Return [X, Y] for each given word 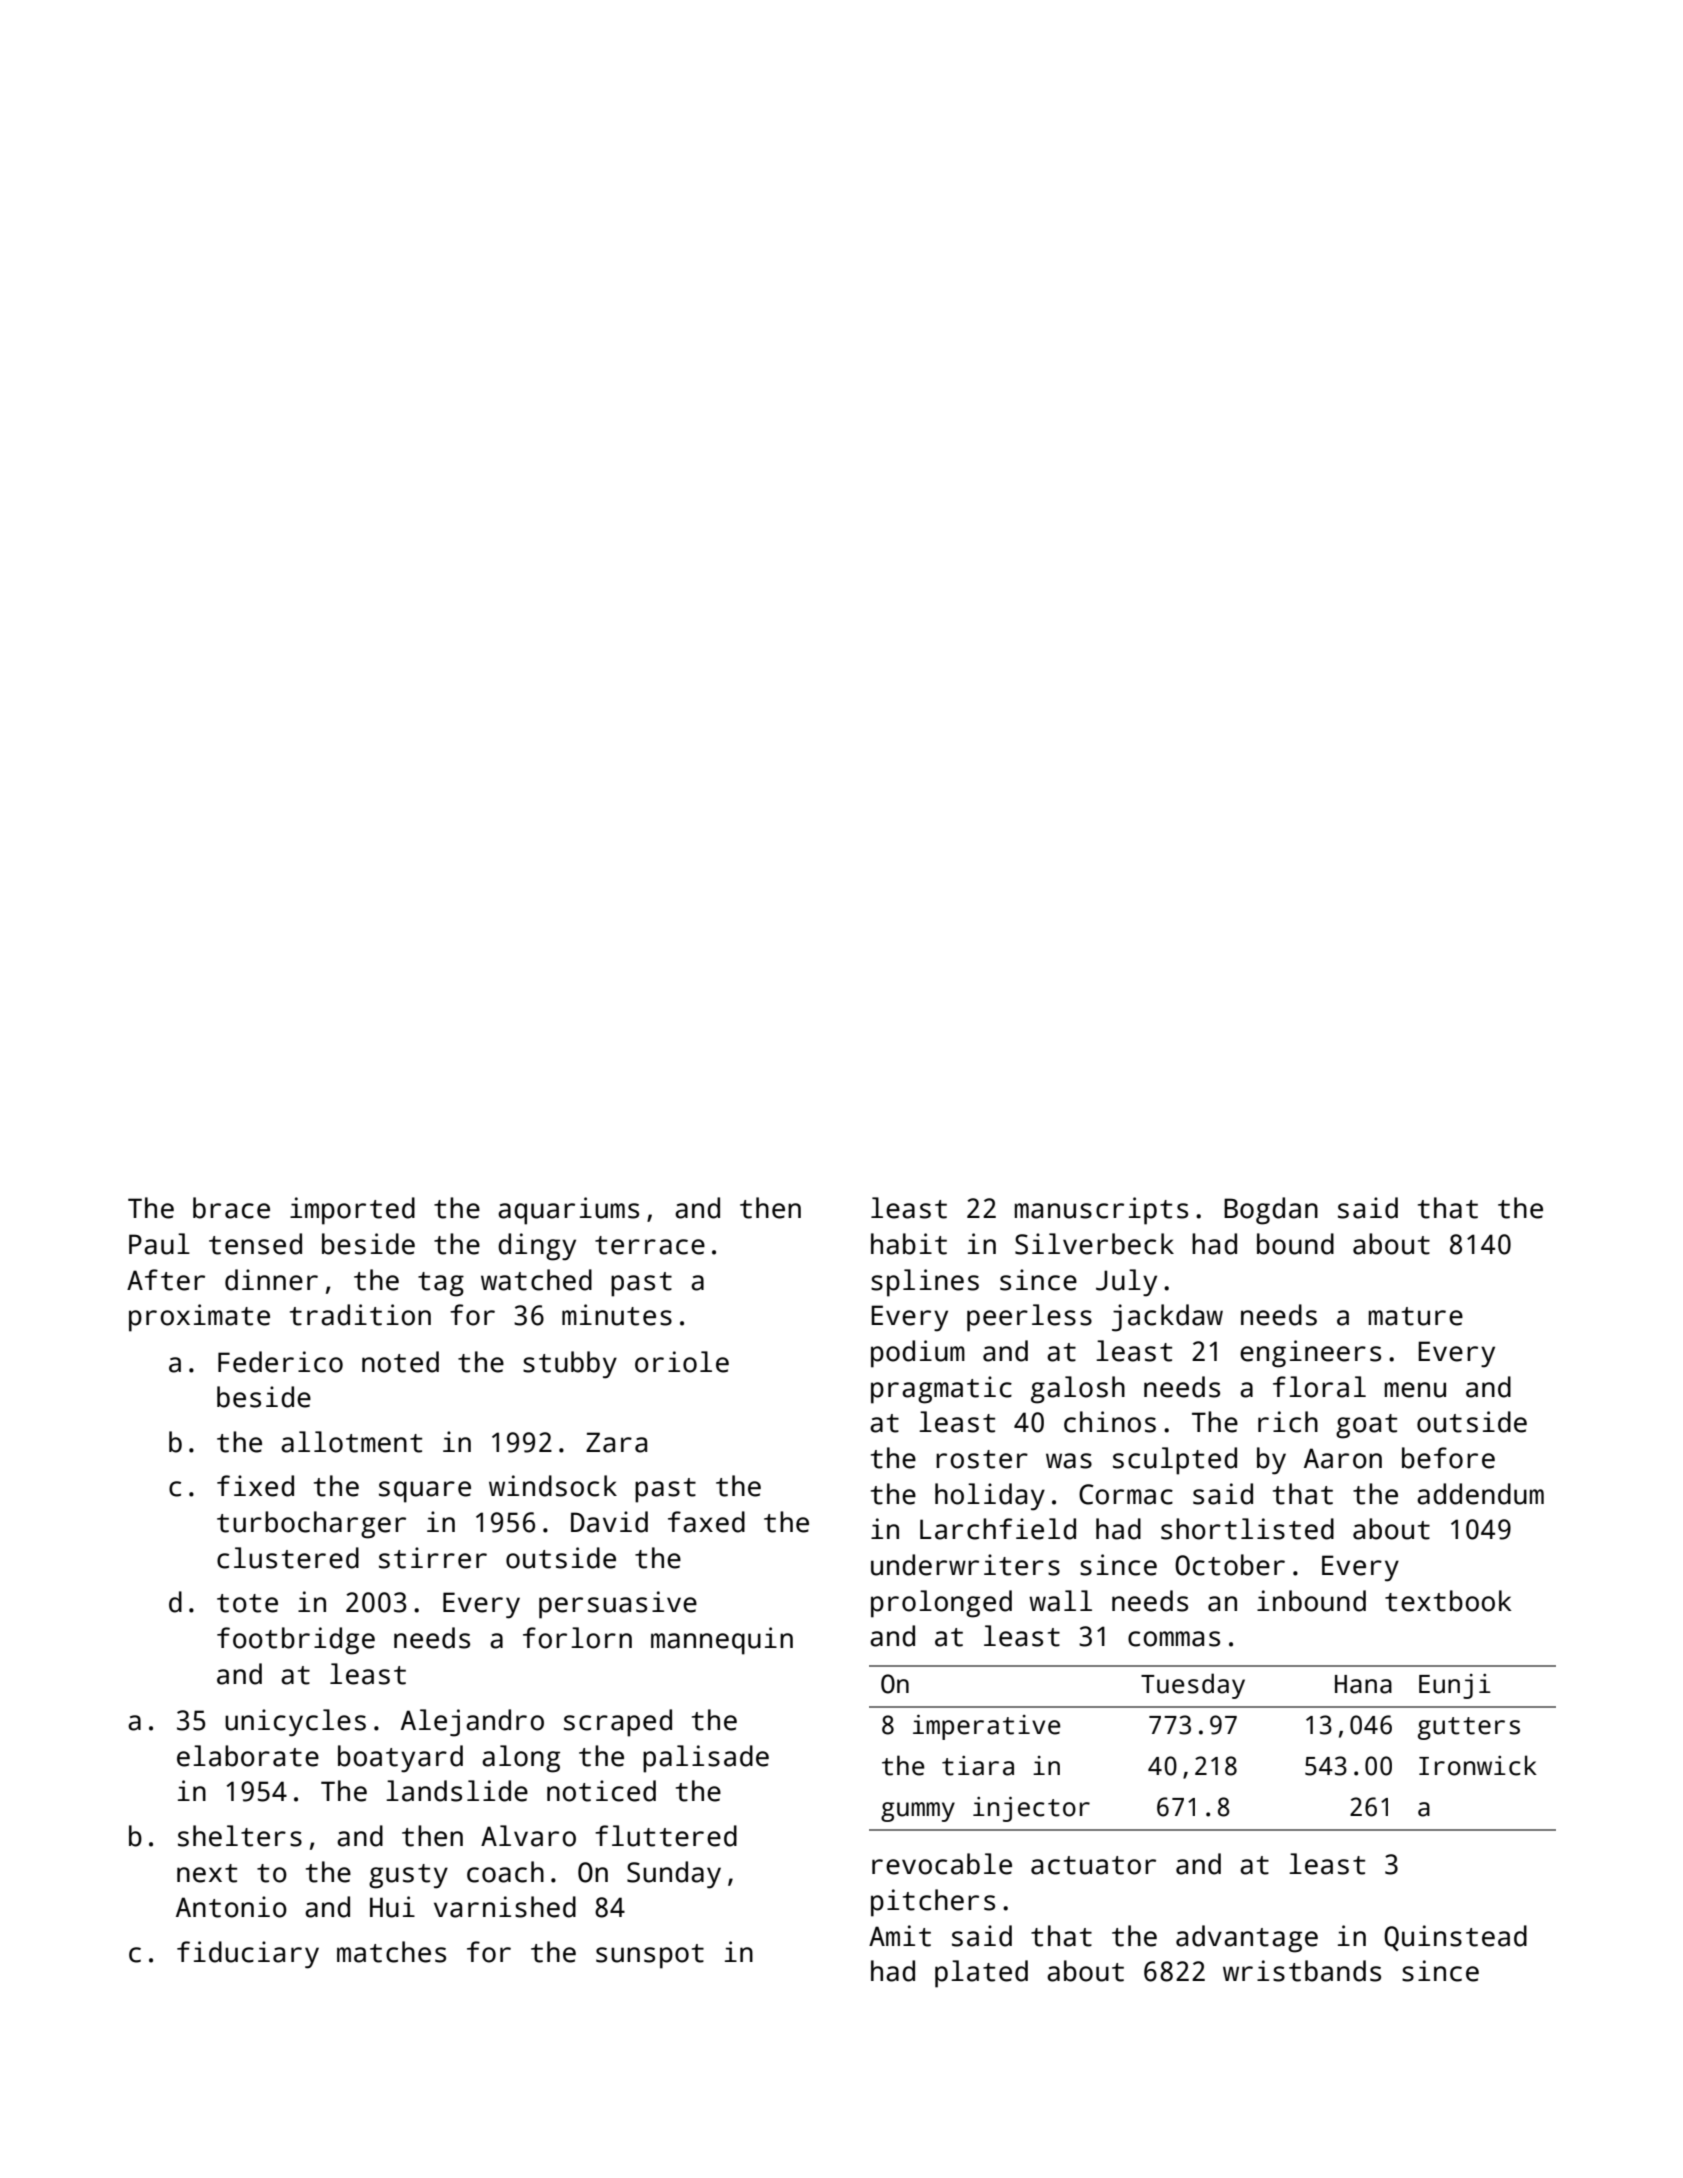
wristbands [1302, 1971]
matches [391, 1952]
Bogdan [1271, 1211]
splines [925, 1283]
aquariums [568, 1211]
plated [981, 1974]
